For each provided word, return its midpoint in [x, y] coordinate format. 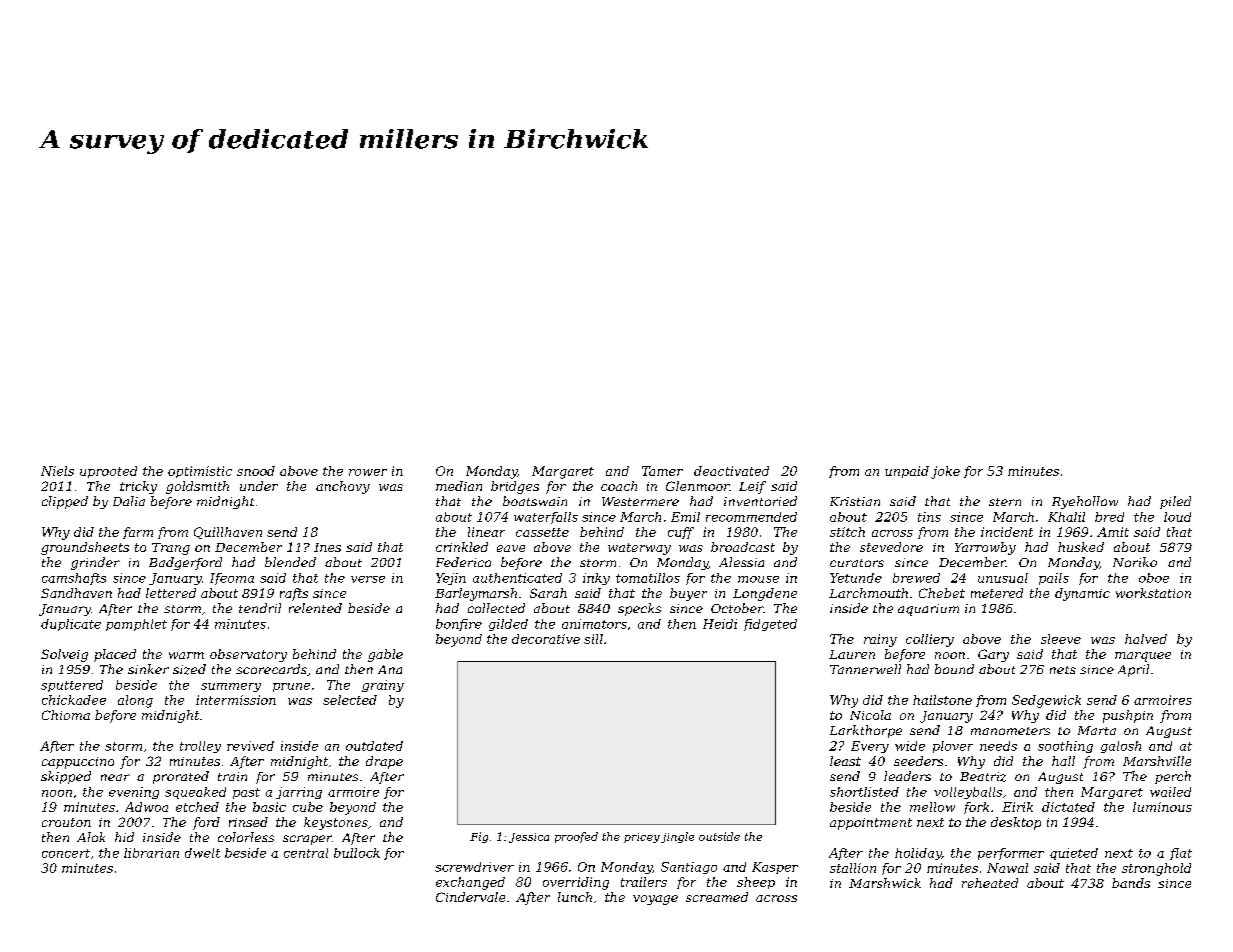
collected [496, 608]
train [232, 776]
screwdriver [474, 867]
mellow [932, 807]
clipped [65, 502]
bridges [515, 487]
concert [66, 853]
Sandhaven [76, 593]
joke [945, 472]
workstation [1153, 593]
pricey [642, 838]
